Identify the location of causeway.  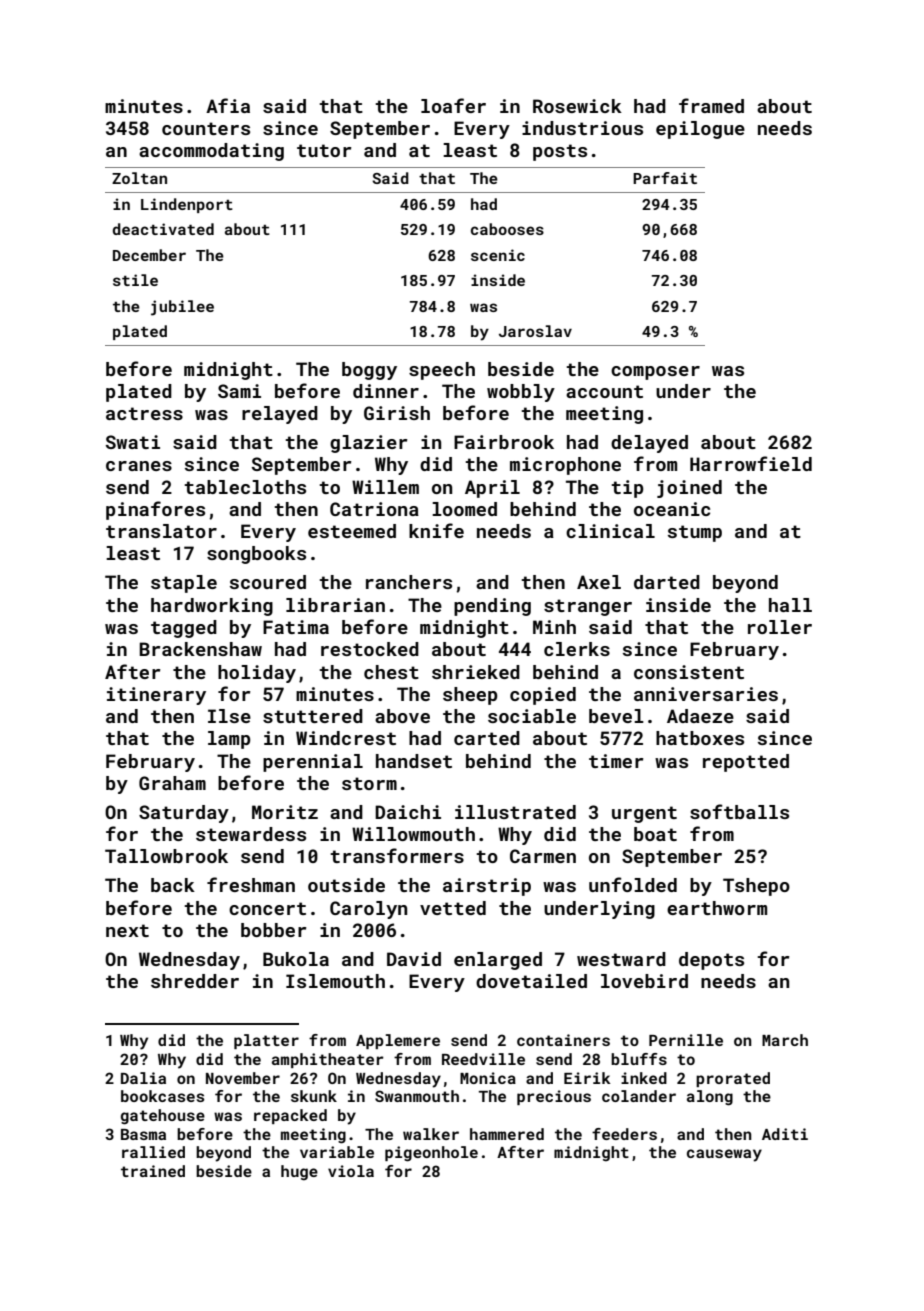
(724, 1155).
